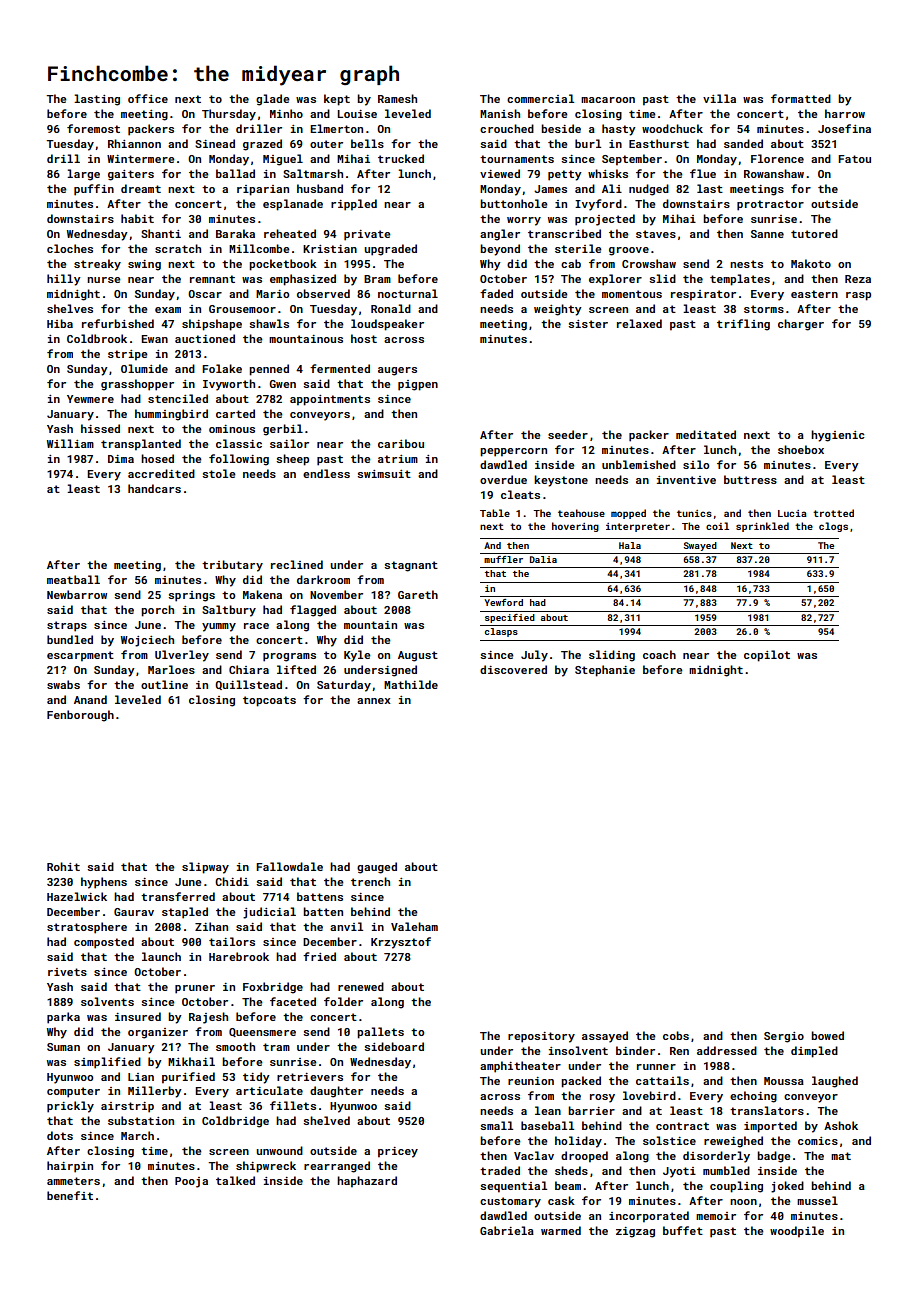 Image resolution: width=924 pixels, height=1308 pixels. I want to click on Gabriela, so click(507, 1230).
